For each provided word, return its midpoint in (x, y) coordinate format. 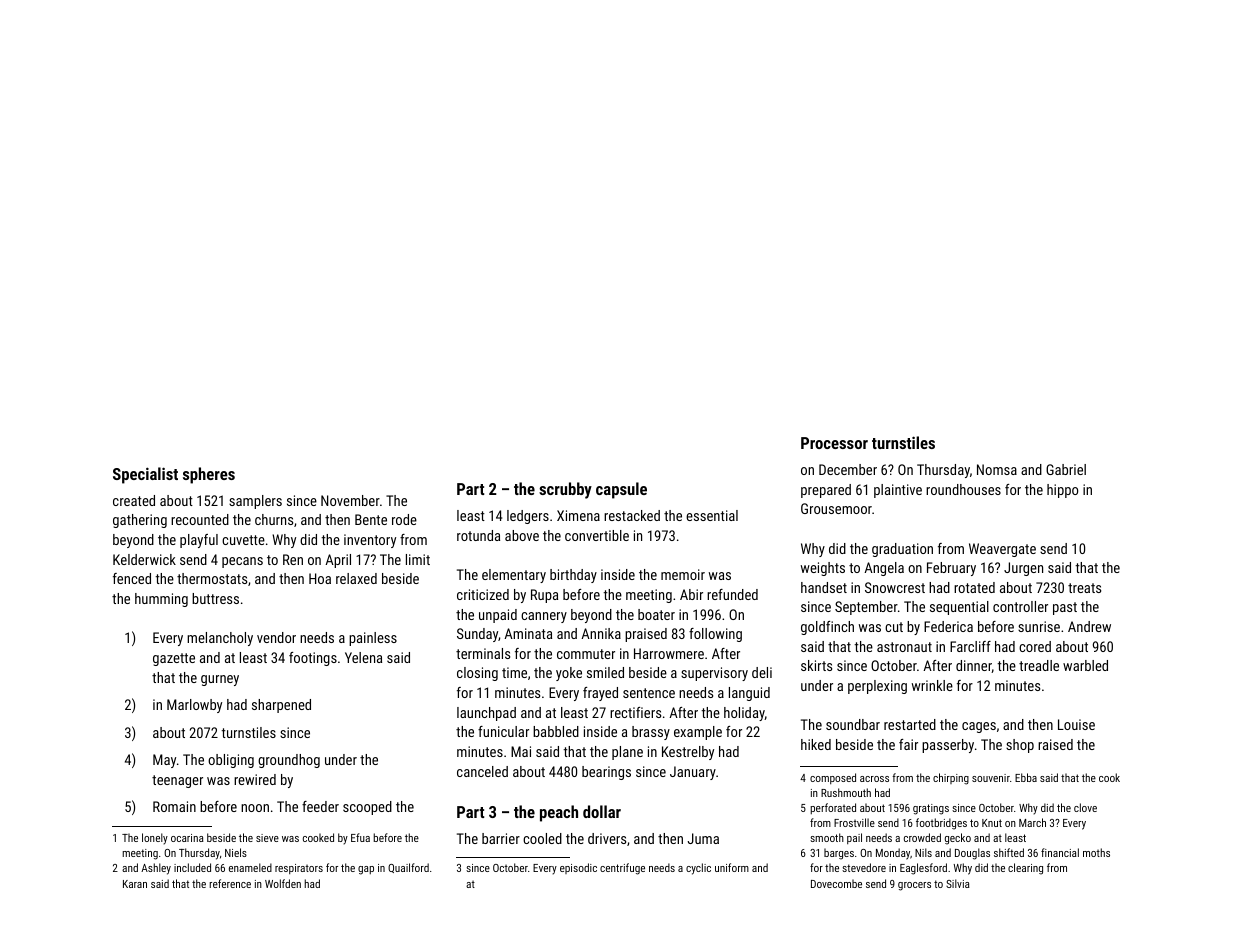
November (350, 500)
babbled (556, 731)
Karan (135, 884)
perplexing (877, 687)
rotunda (478, 535)
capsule (621, 490)
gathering (140, 521)
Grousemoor (836, 508)
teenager (177, 781)
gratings (931, 809)
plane (627, 753)
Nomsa (997, 469)
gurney (220, 680)
